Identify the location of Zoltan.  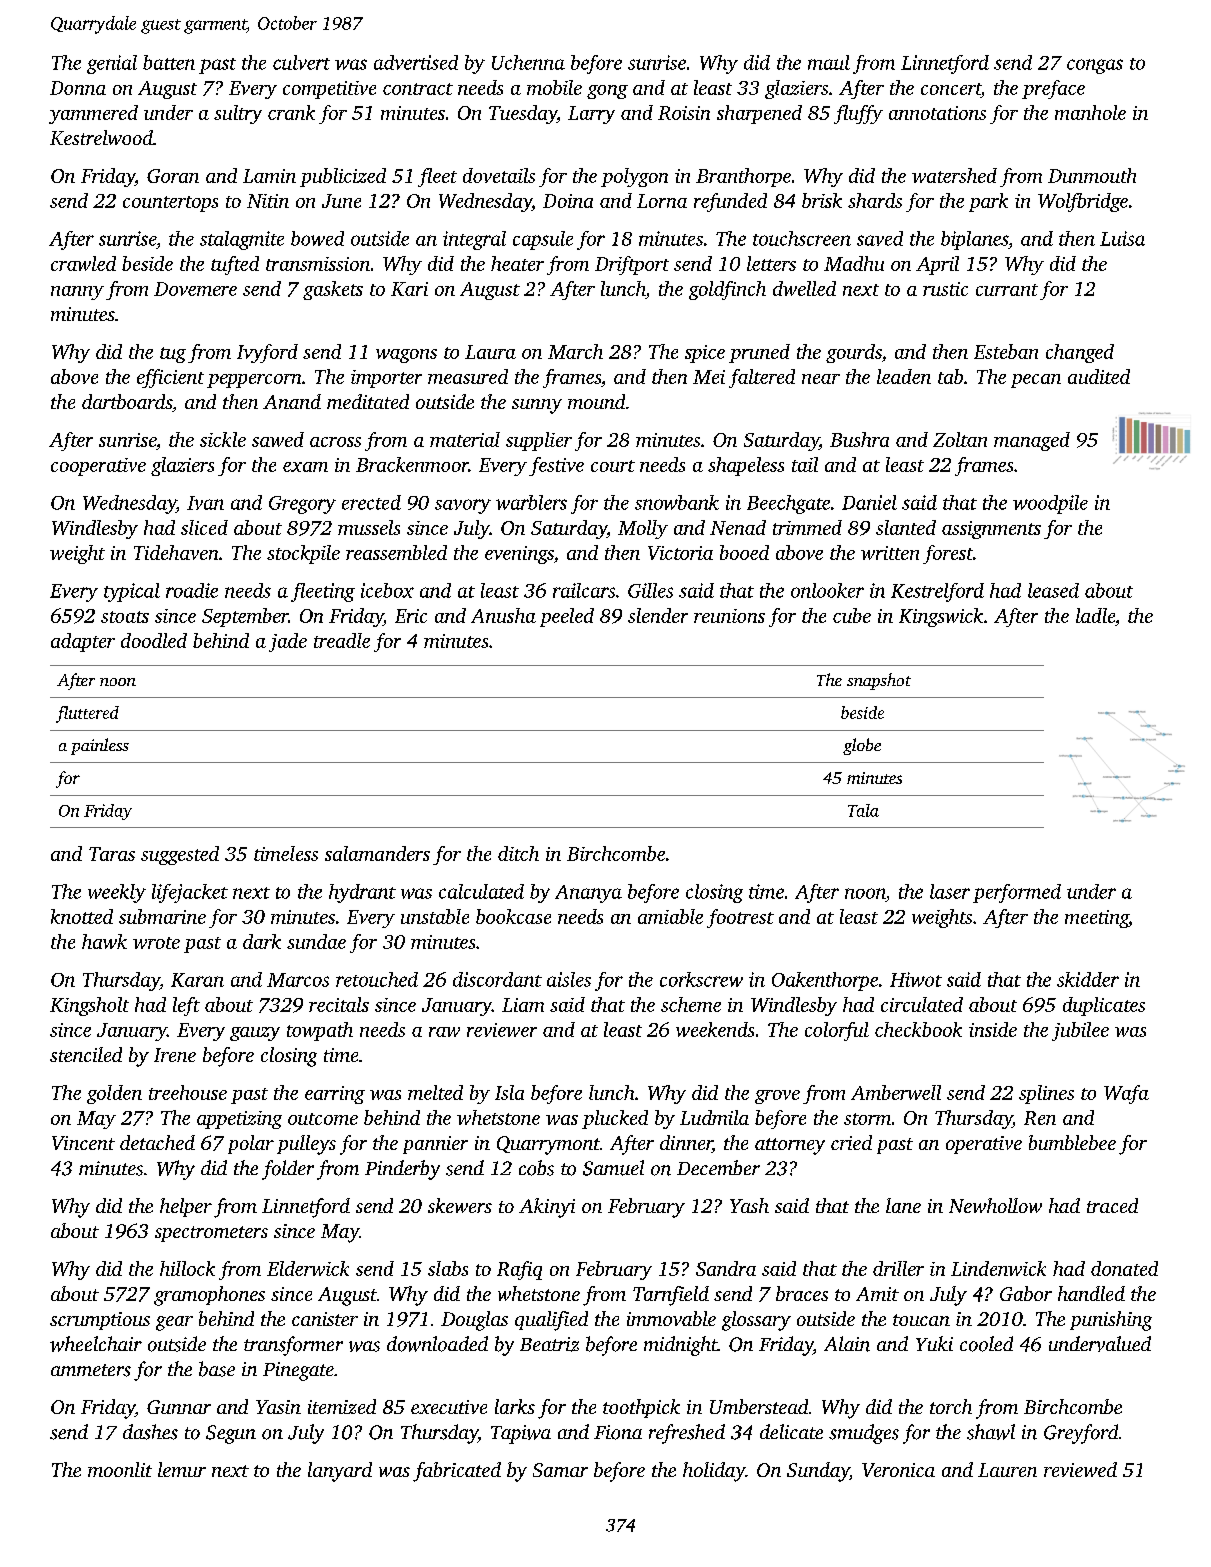
(960, 439).
